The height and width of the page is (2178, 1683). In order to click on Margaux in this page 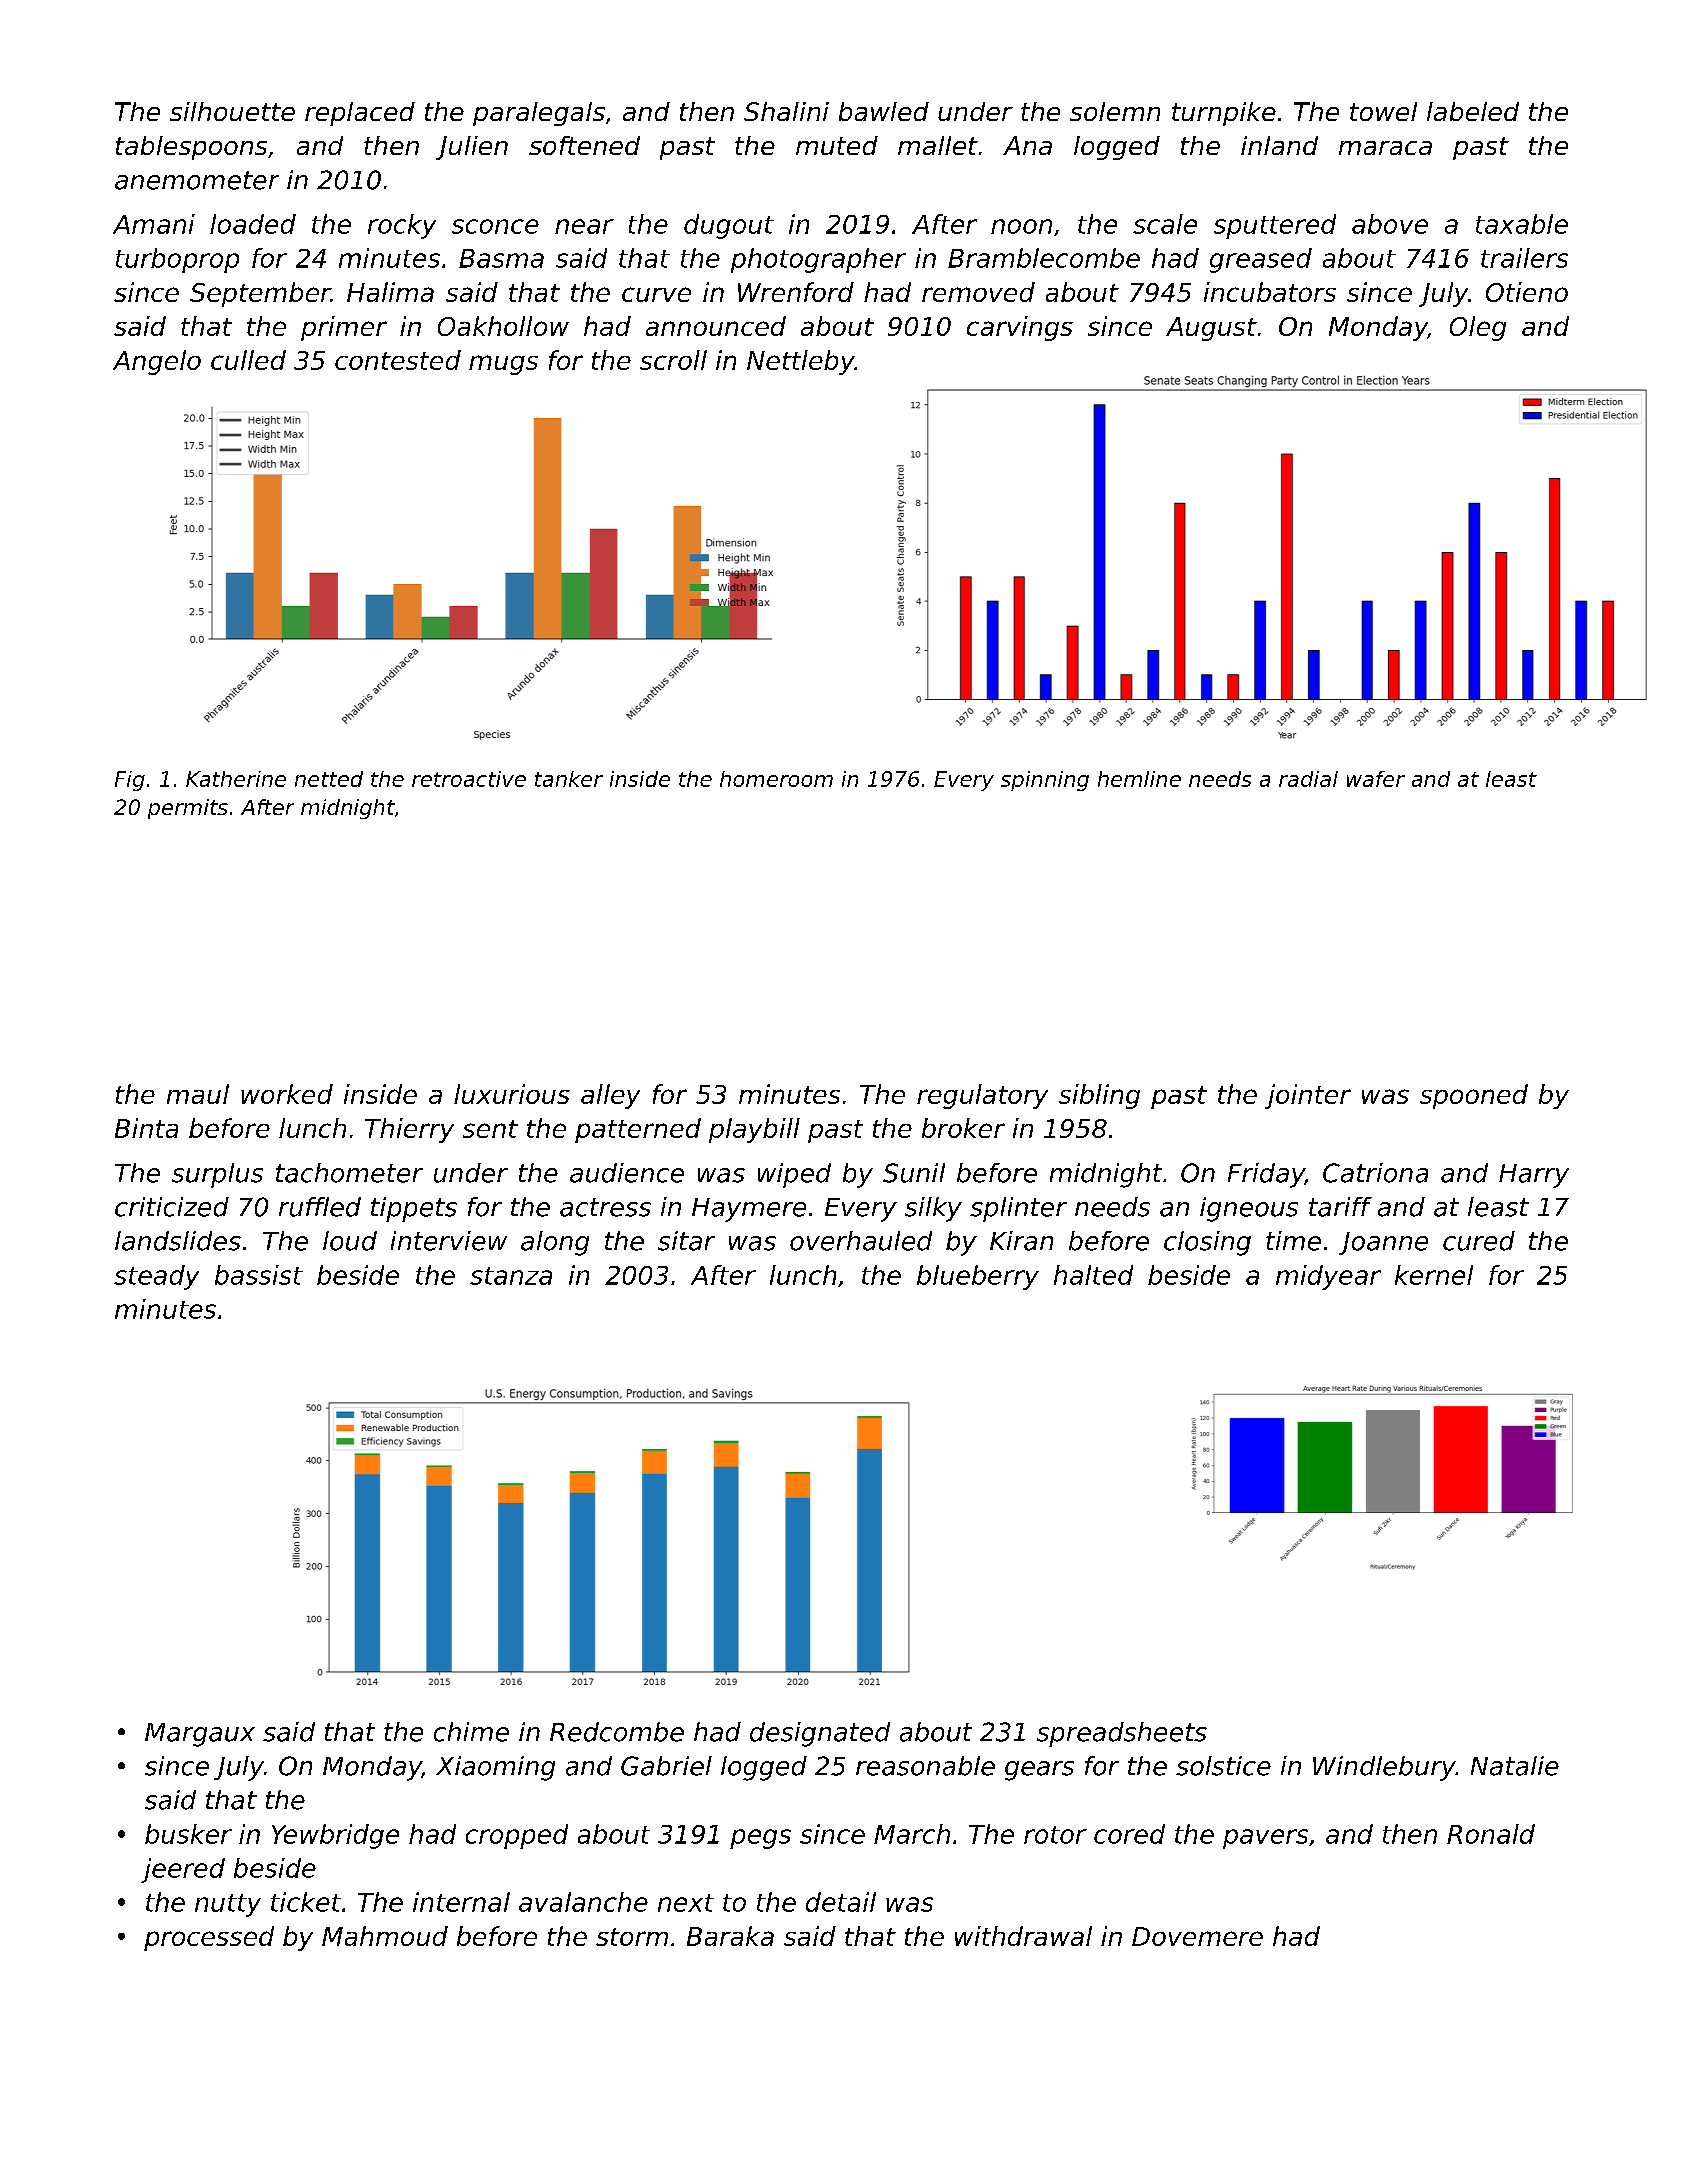, I will do `click(200, 1735)`.
